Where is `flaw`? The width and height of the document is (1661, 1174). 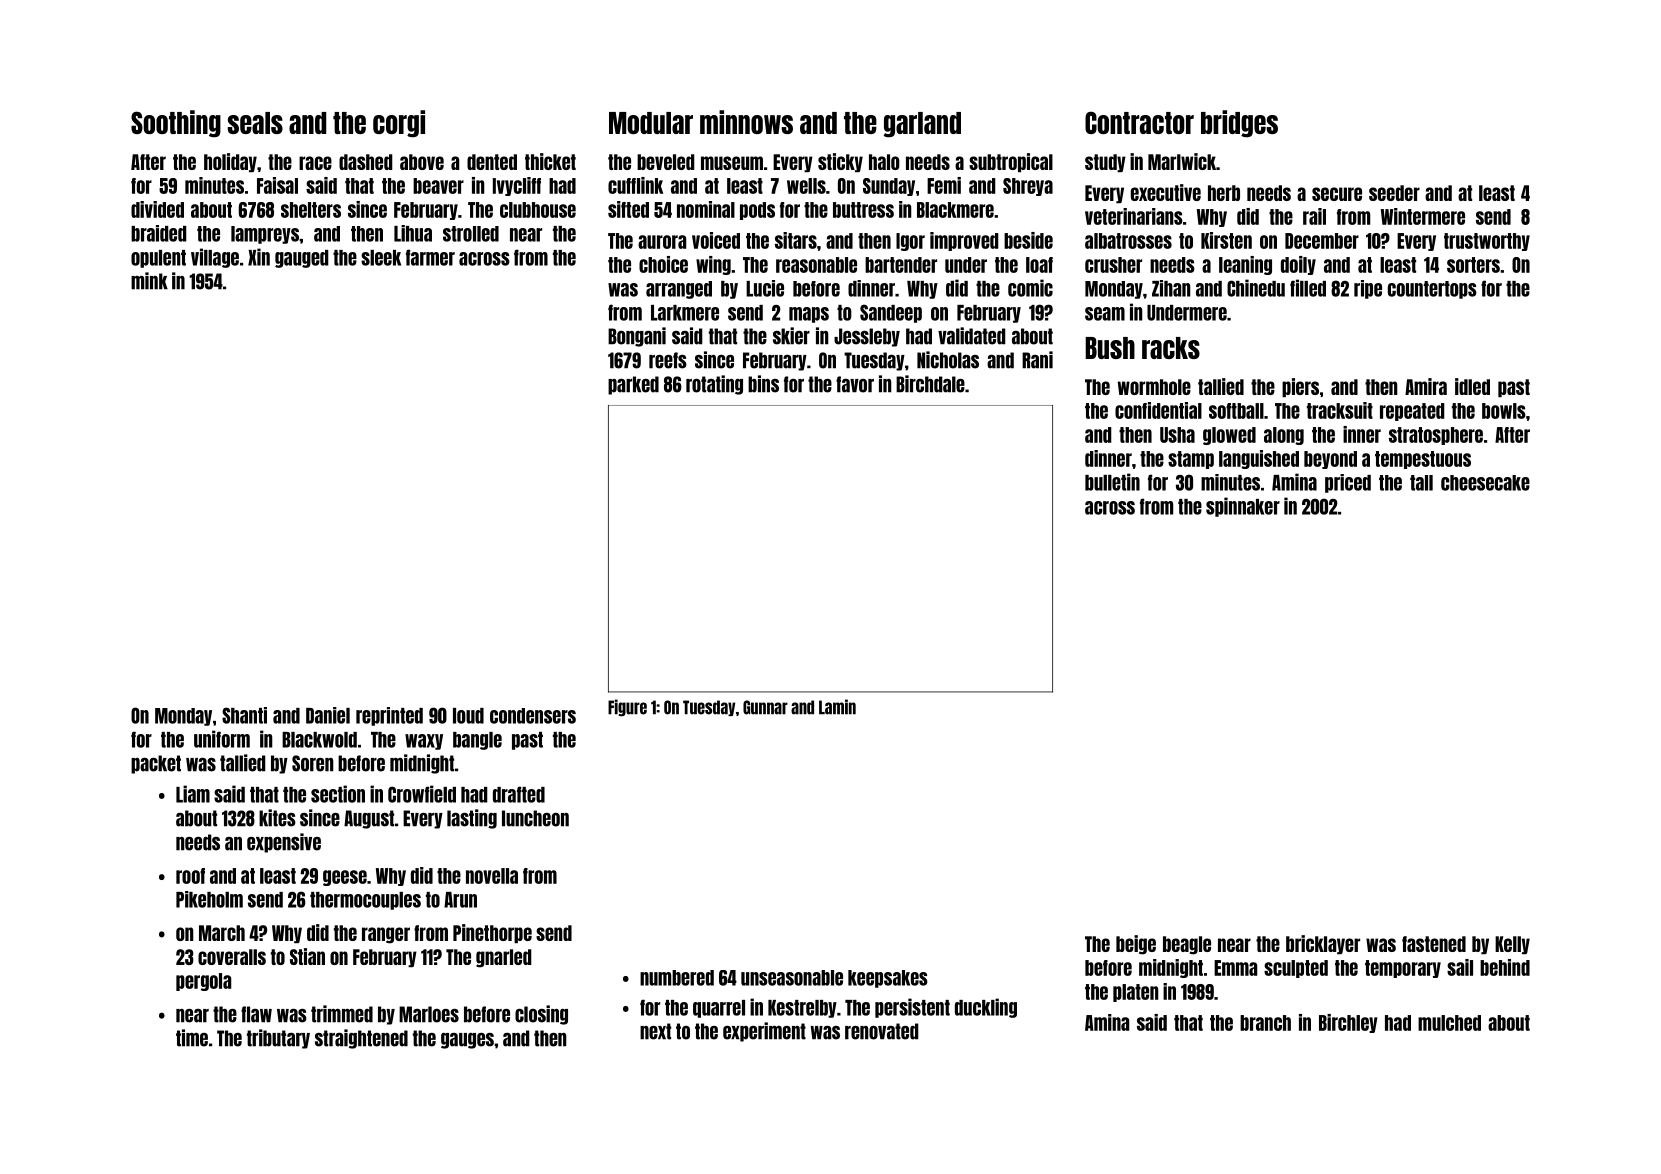
flaw is located at coordinates (256, 1014).
